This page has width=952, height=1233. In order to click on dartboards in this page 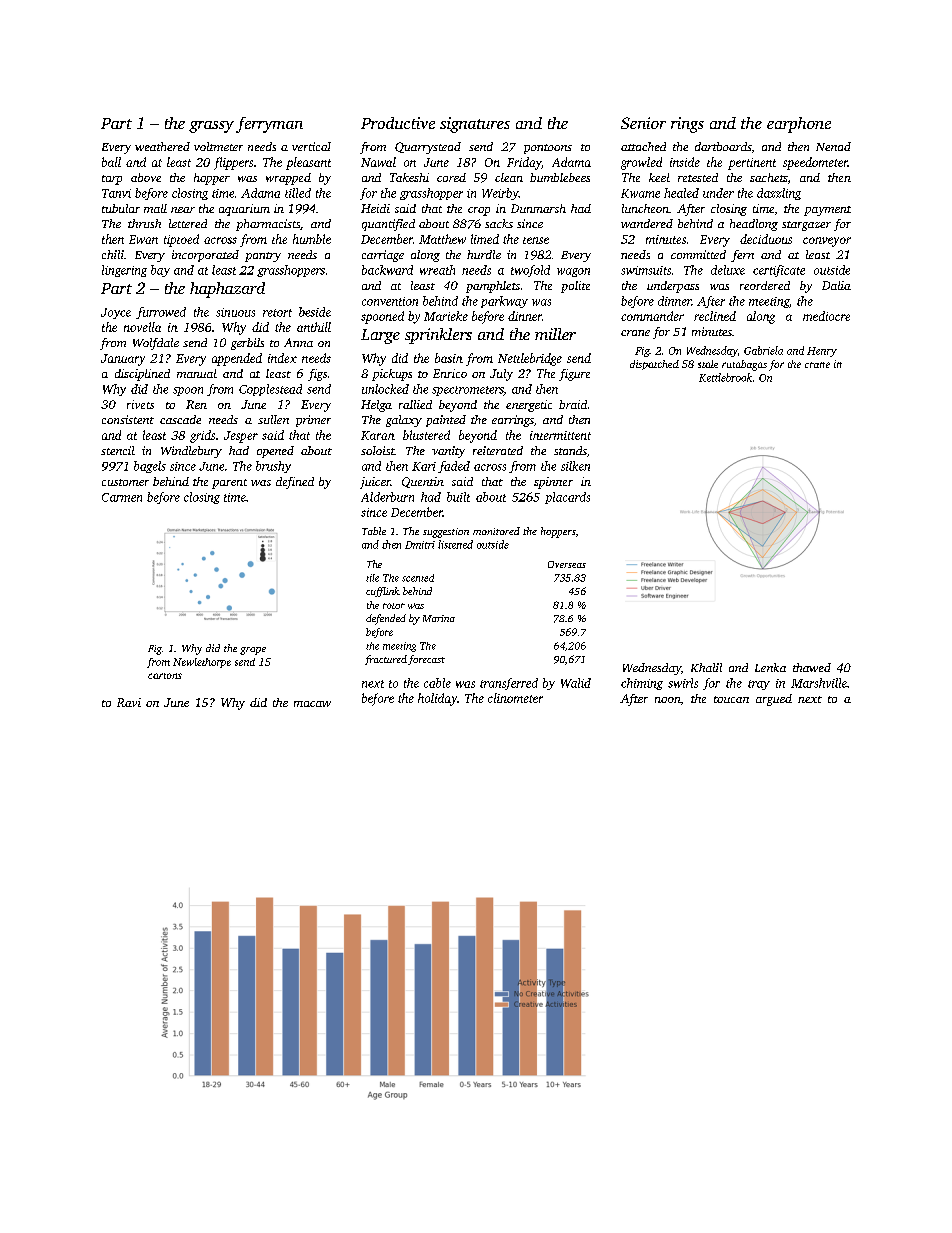, I will do `click(723, 146)`.
